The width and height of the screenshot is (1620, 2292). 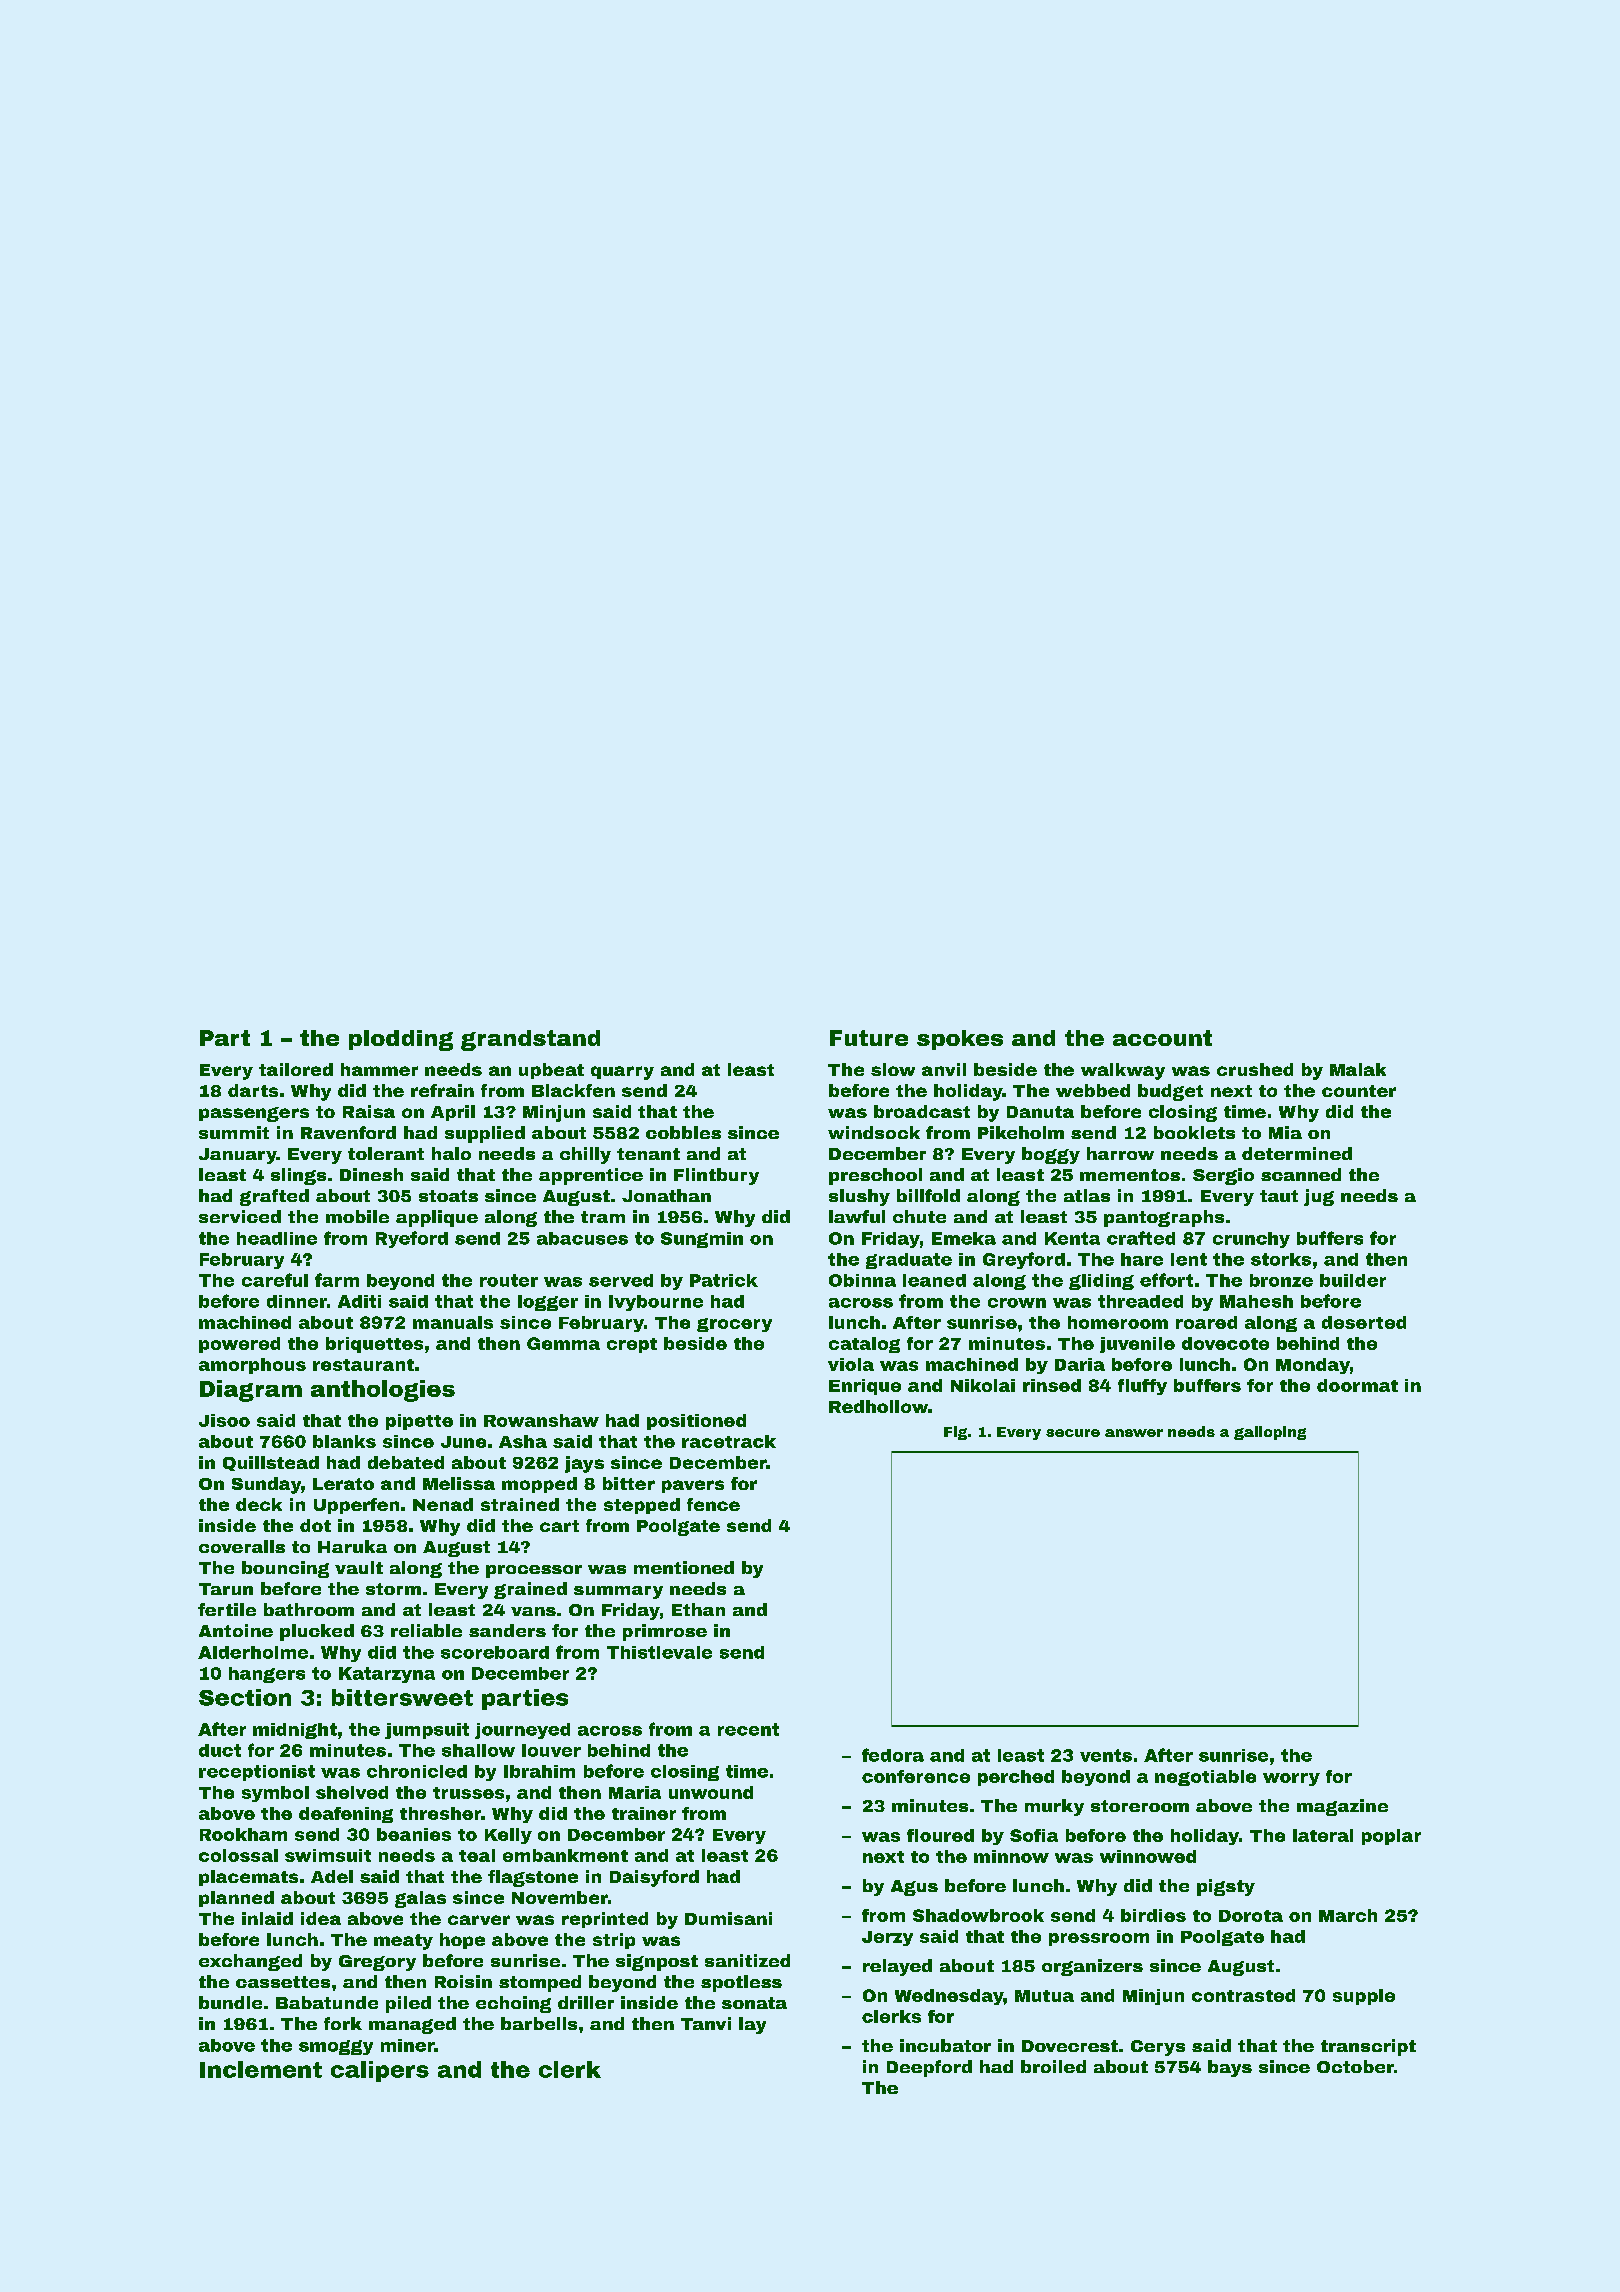 What do you see at coordinates (1357, 1385) in the screenshot?
I see `doormat` at bounding box center [1357, 1385].
